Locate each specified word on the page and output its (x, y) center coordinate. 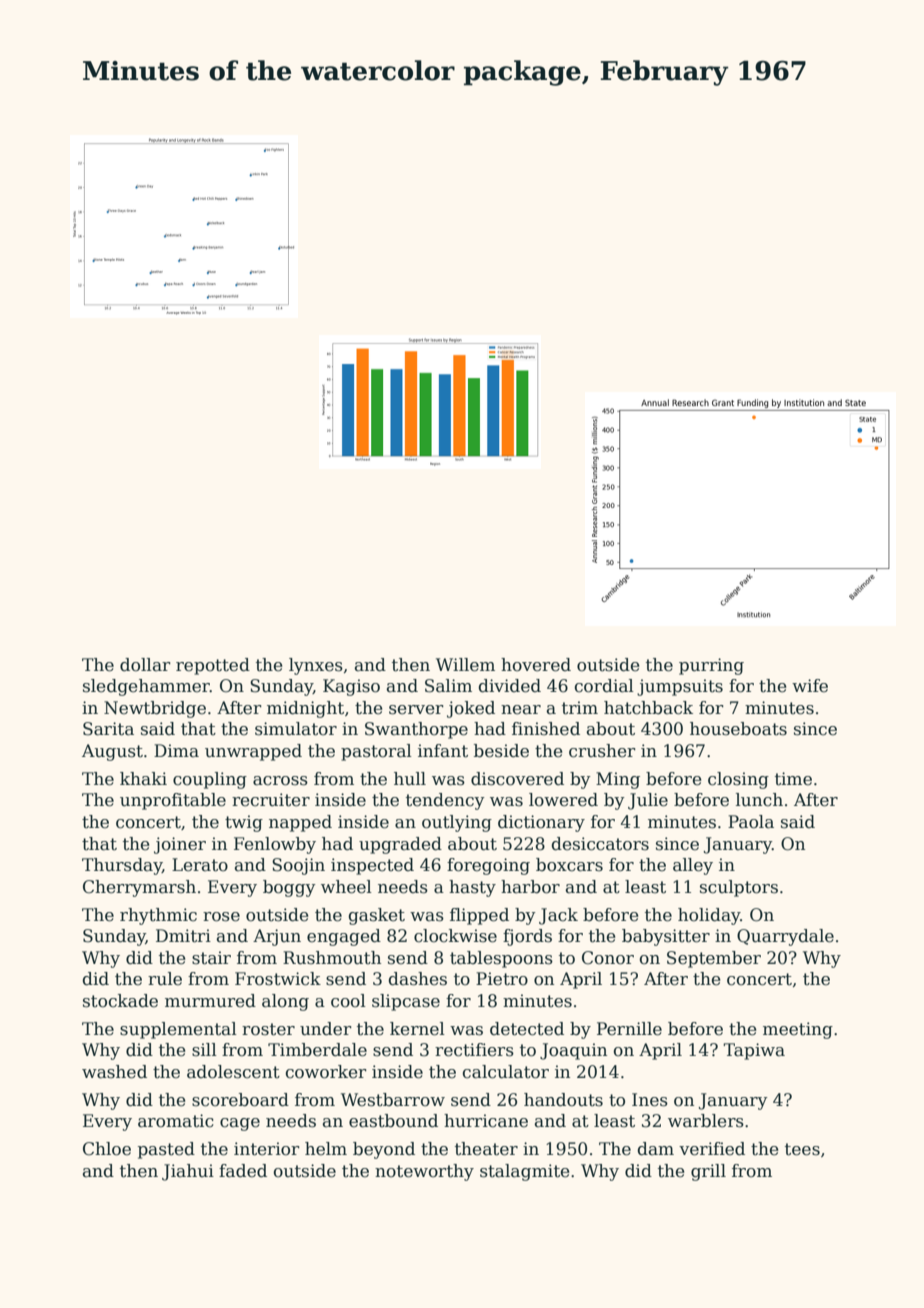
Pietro (502, 979)
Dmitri (183, 936)
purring (711, 666)
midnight (305, 709)
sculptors (739, 888)
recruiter (271, 800)
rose (221, 917)
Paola (751, 822)
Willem (465, 665)
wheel (346, 887)
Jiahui (188, 1172)
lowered (563, 800)
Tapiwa (754, 1051)
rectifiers (474, 1050)
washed (114, 1072)
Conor (608, 958)
